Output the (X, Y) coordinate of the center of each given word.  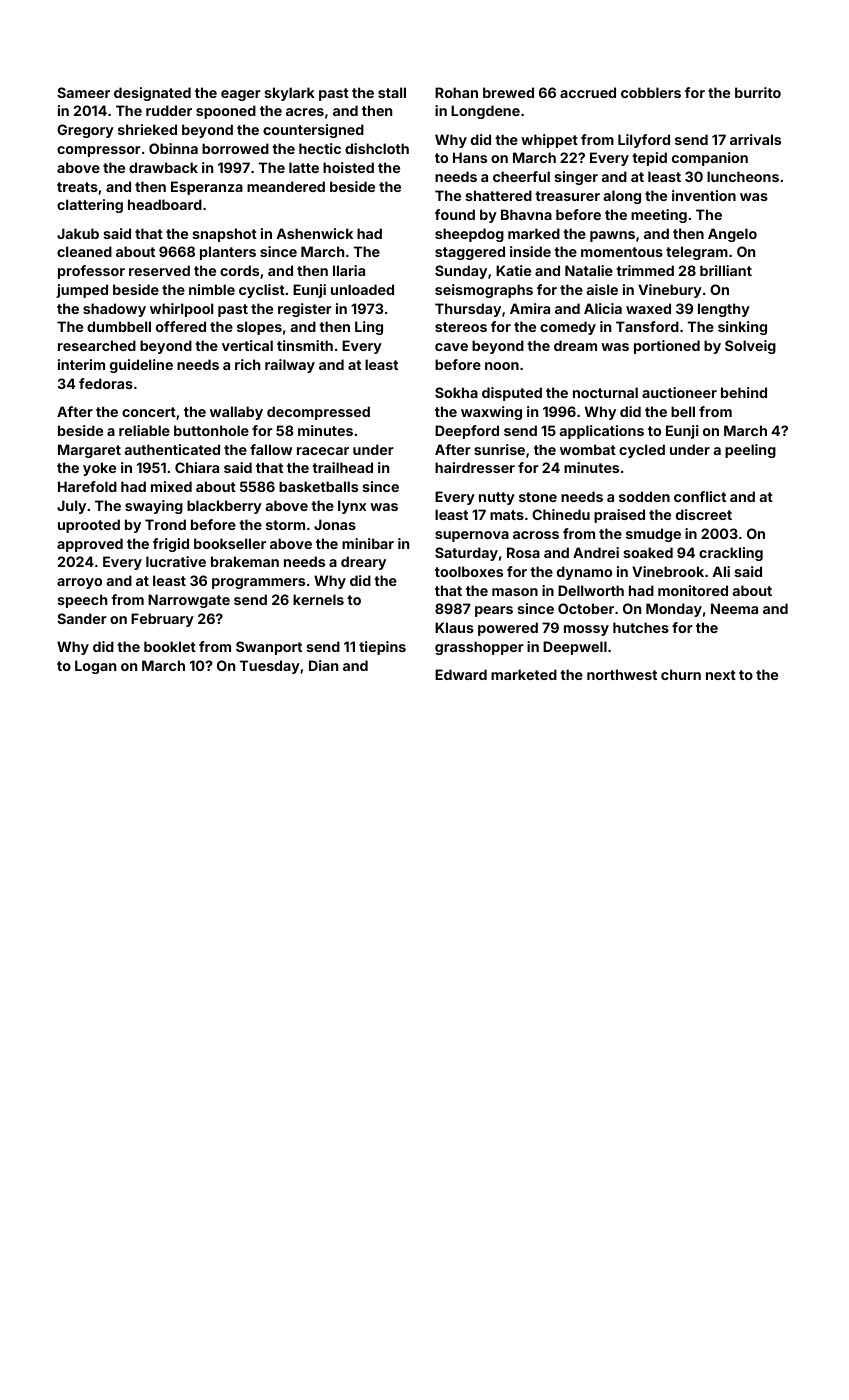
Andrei (596, 552)
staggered (470, 253)
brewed (508, 92)
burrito (758, 92)
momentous (622, 252)
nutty (497, 498)
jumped (82, 291)
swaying (154, 507)
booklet (170, 646)
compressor (99, 151)
